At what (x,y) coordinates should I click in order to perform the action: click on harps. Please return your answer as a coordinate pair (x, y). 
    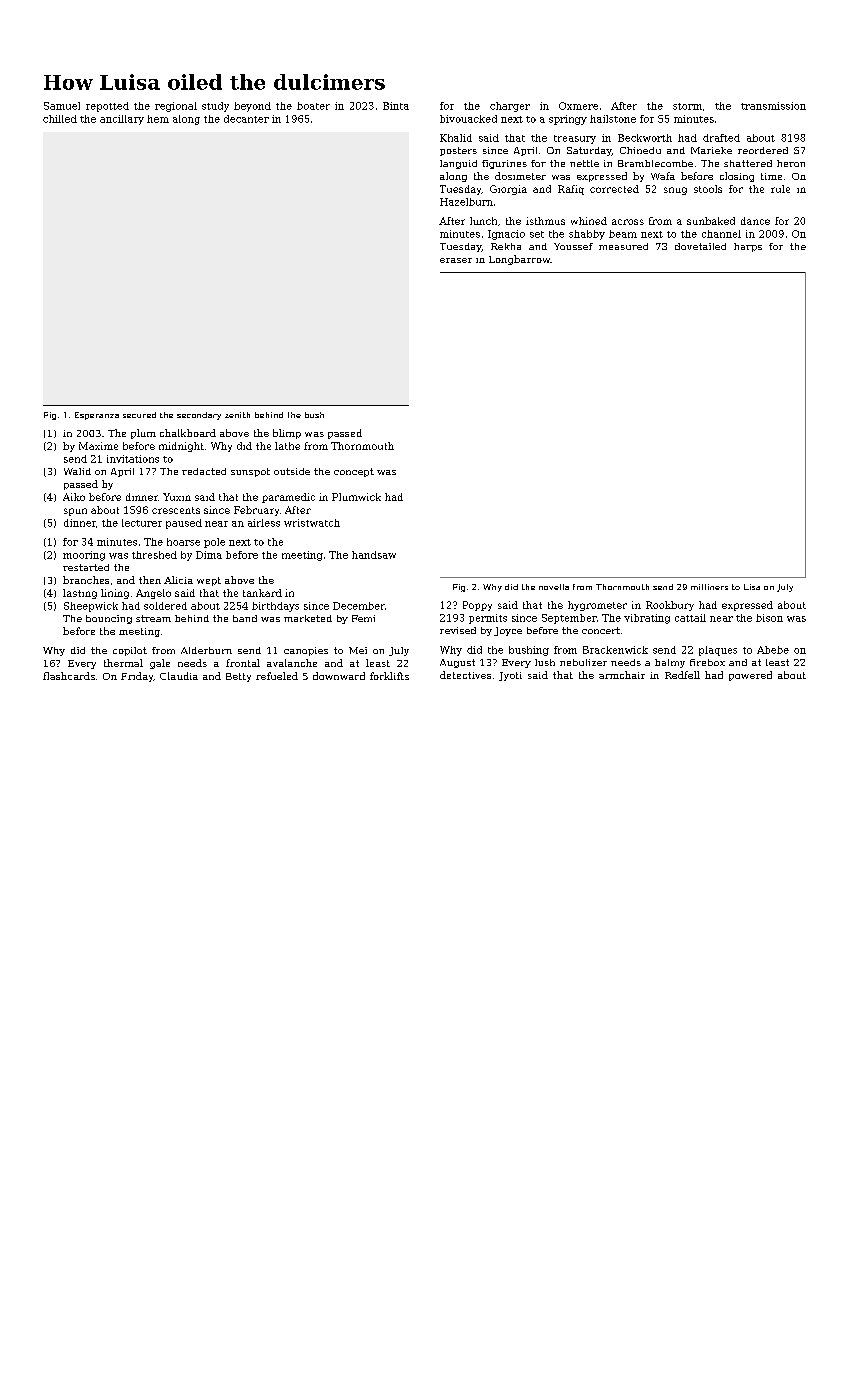
    Looking at the image, I should click on (748, 247).
